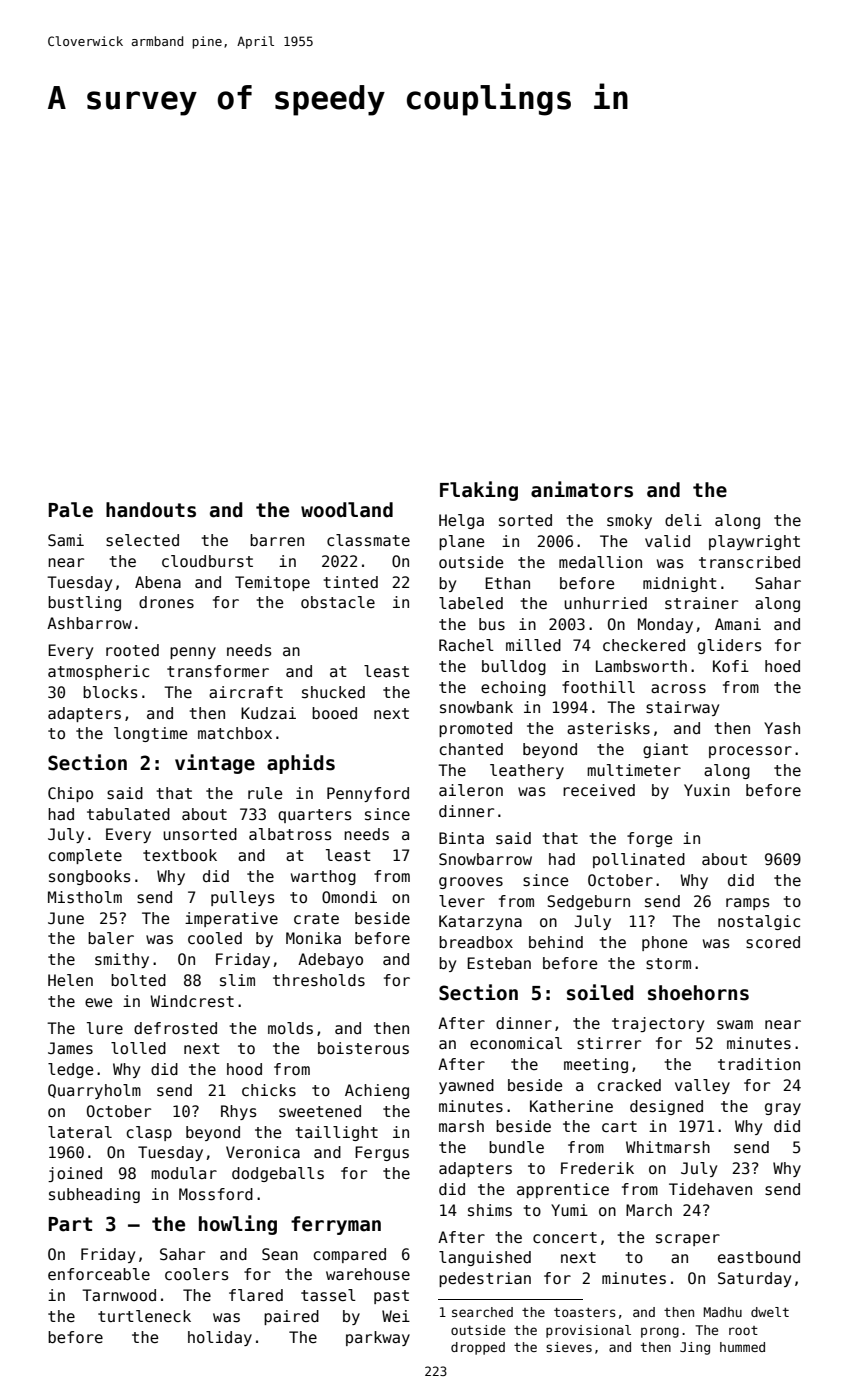 The image size is (849, 1400). I want to click on longtime, so click(150, 734).
